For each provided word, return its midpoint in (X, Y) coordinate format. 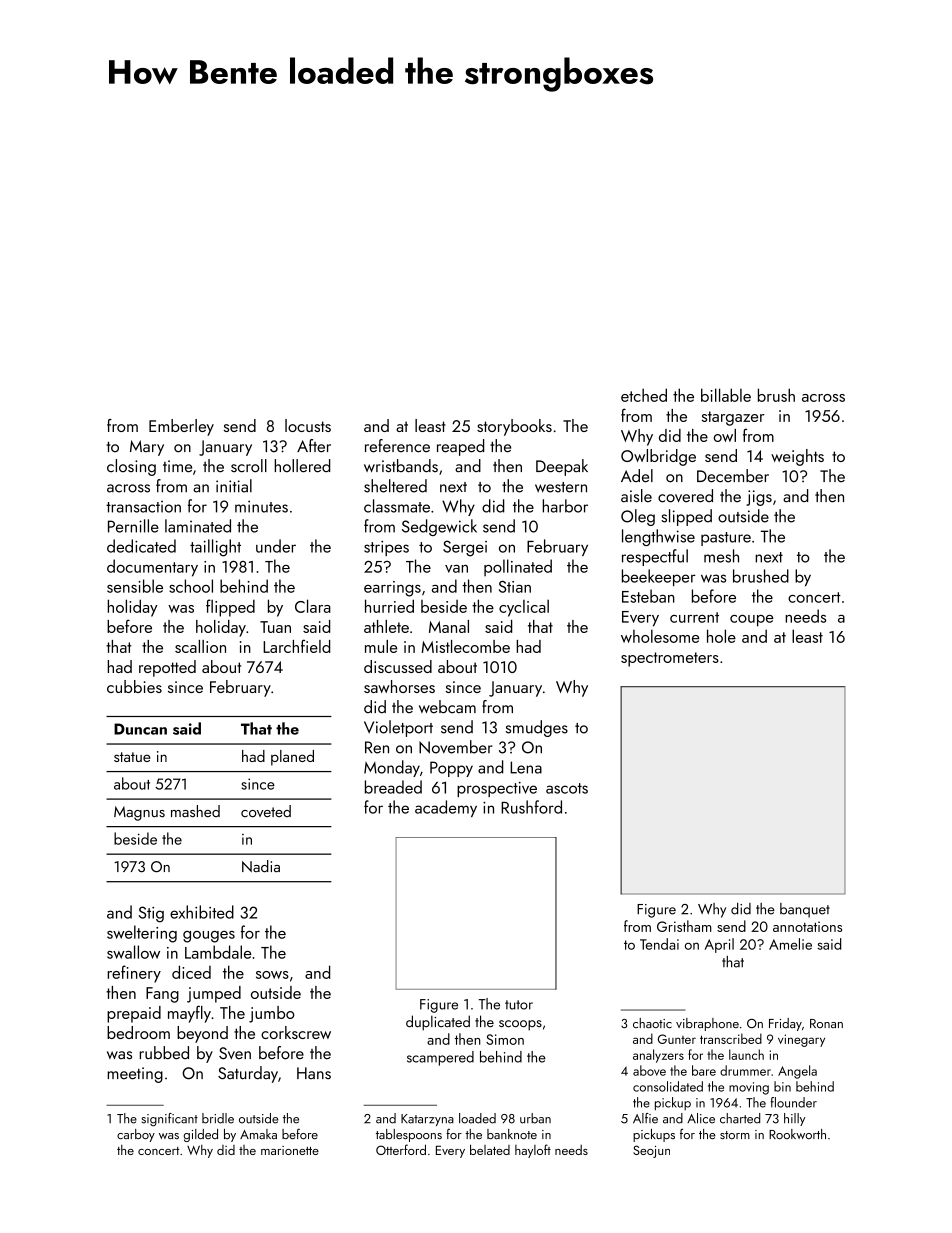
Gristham (684, 926)
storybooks (514, 427)
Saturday (248, 1074)
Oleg (638, 517)
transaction (143, 507)
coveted (266, 811)
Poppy (451, 769)
